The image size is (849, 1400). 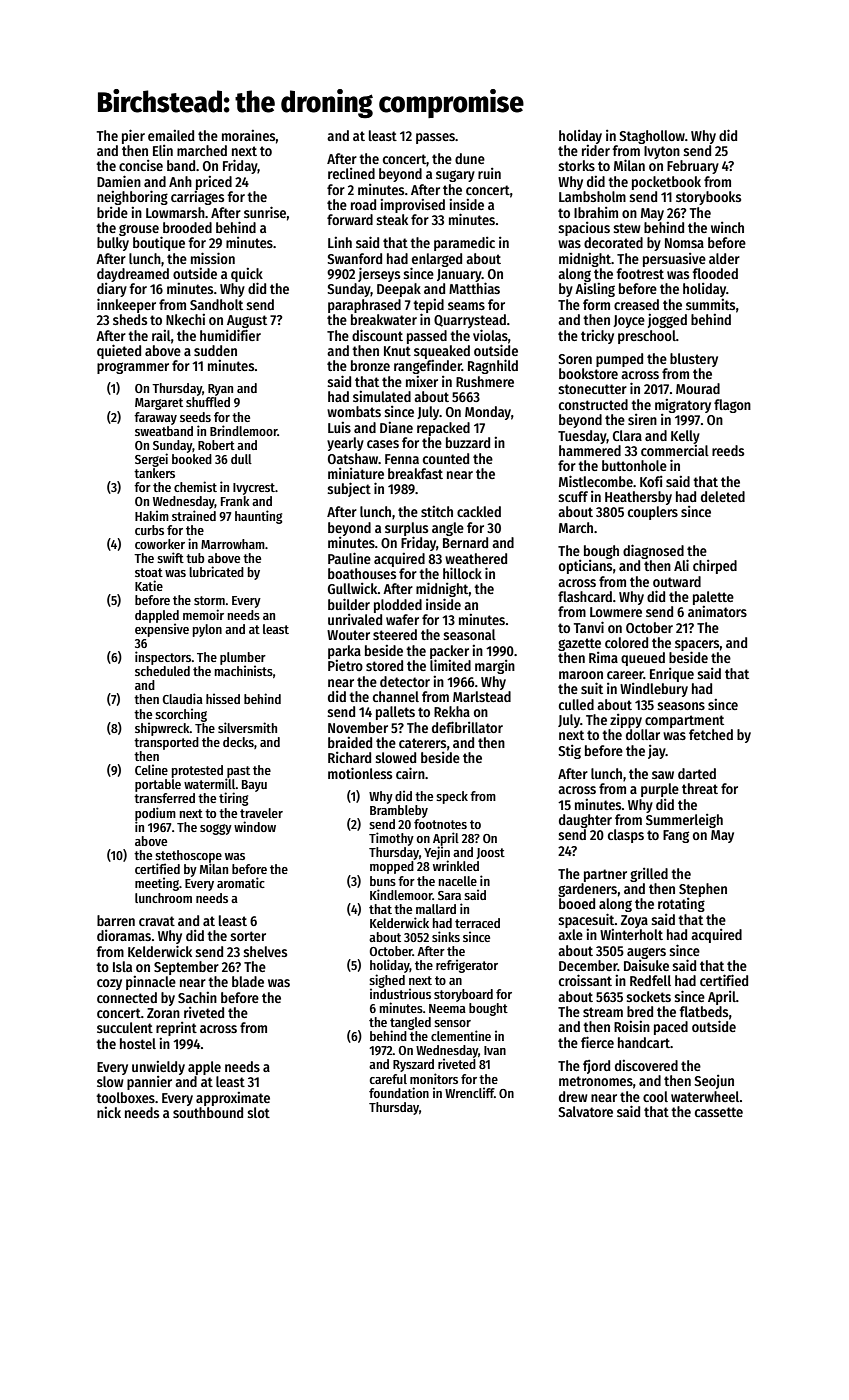 What do you see at coordinates (208, 1112) in the document?
I see `southbound` at bounding box center [208, 1112].
